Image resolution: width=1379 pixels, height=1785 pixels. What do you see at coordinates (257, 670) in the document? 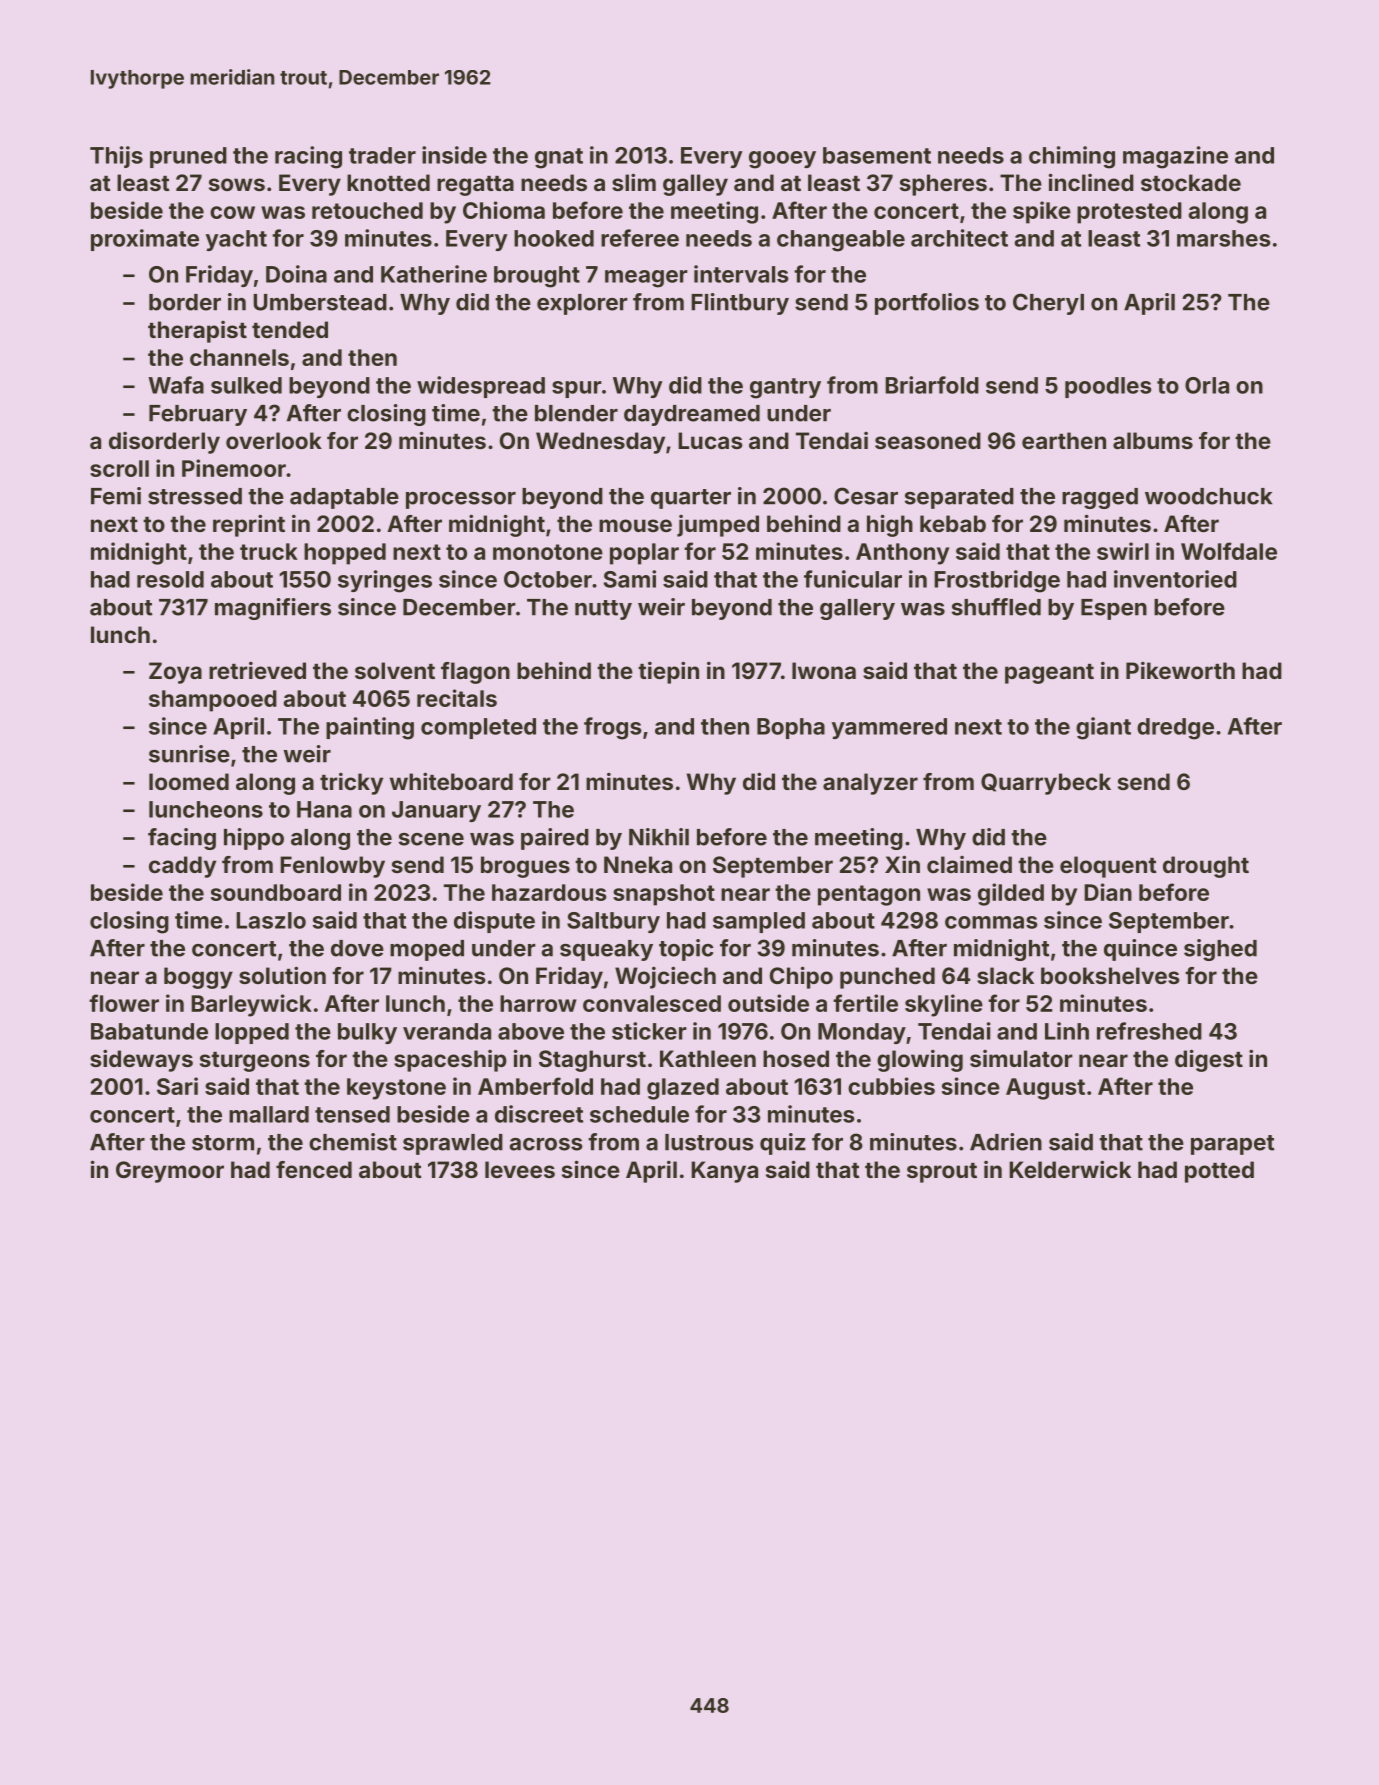
I see `retrieved` at bounding box center [257, 670].
